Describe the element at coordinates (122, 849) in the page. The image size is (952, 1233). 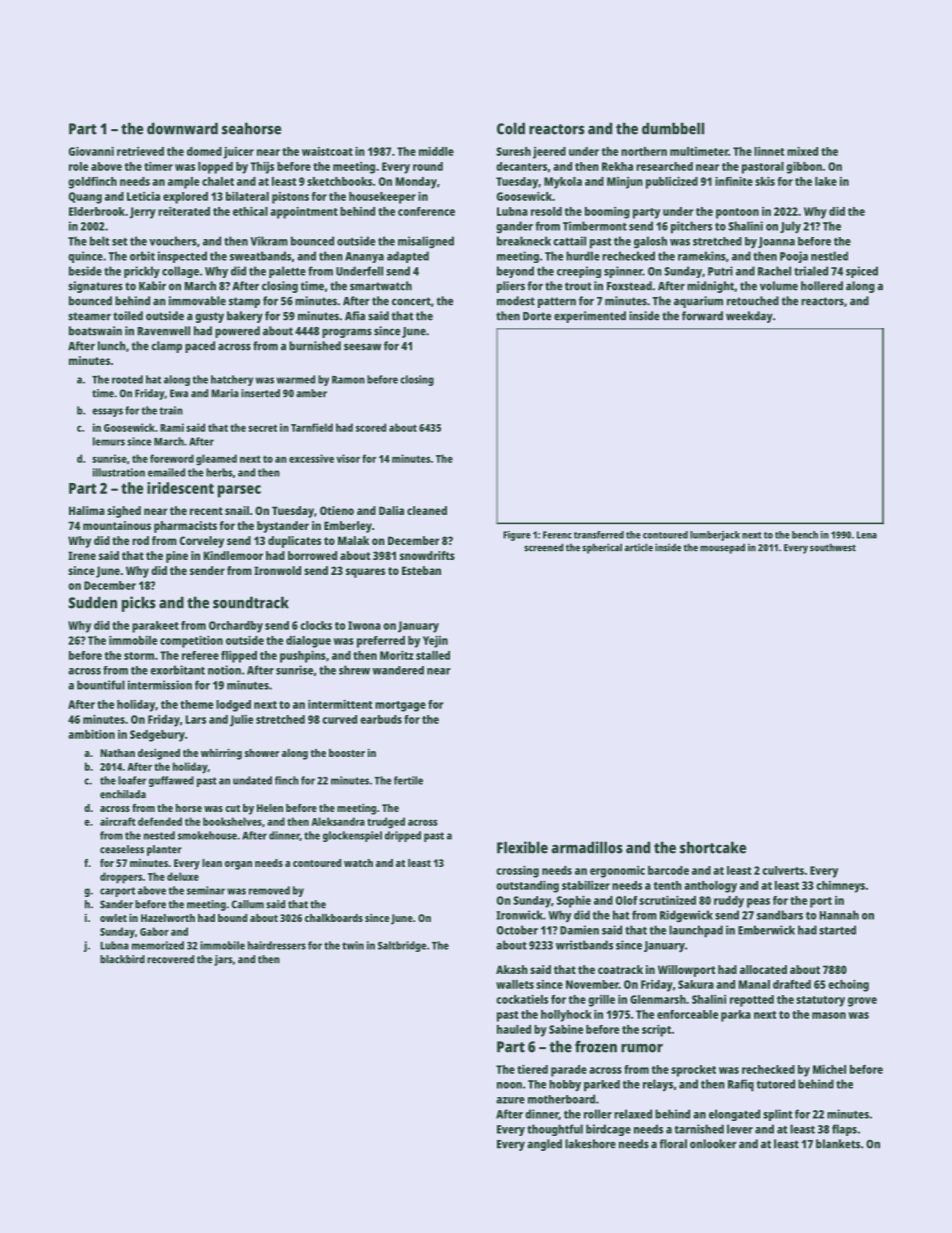
I see `ceaseless` at that location.
